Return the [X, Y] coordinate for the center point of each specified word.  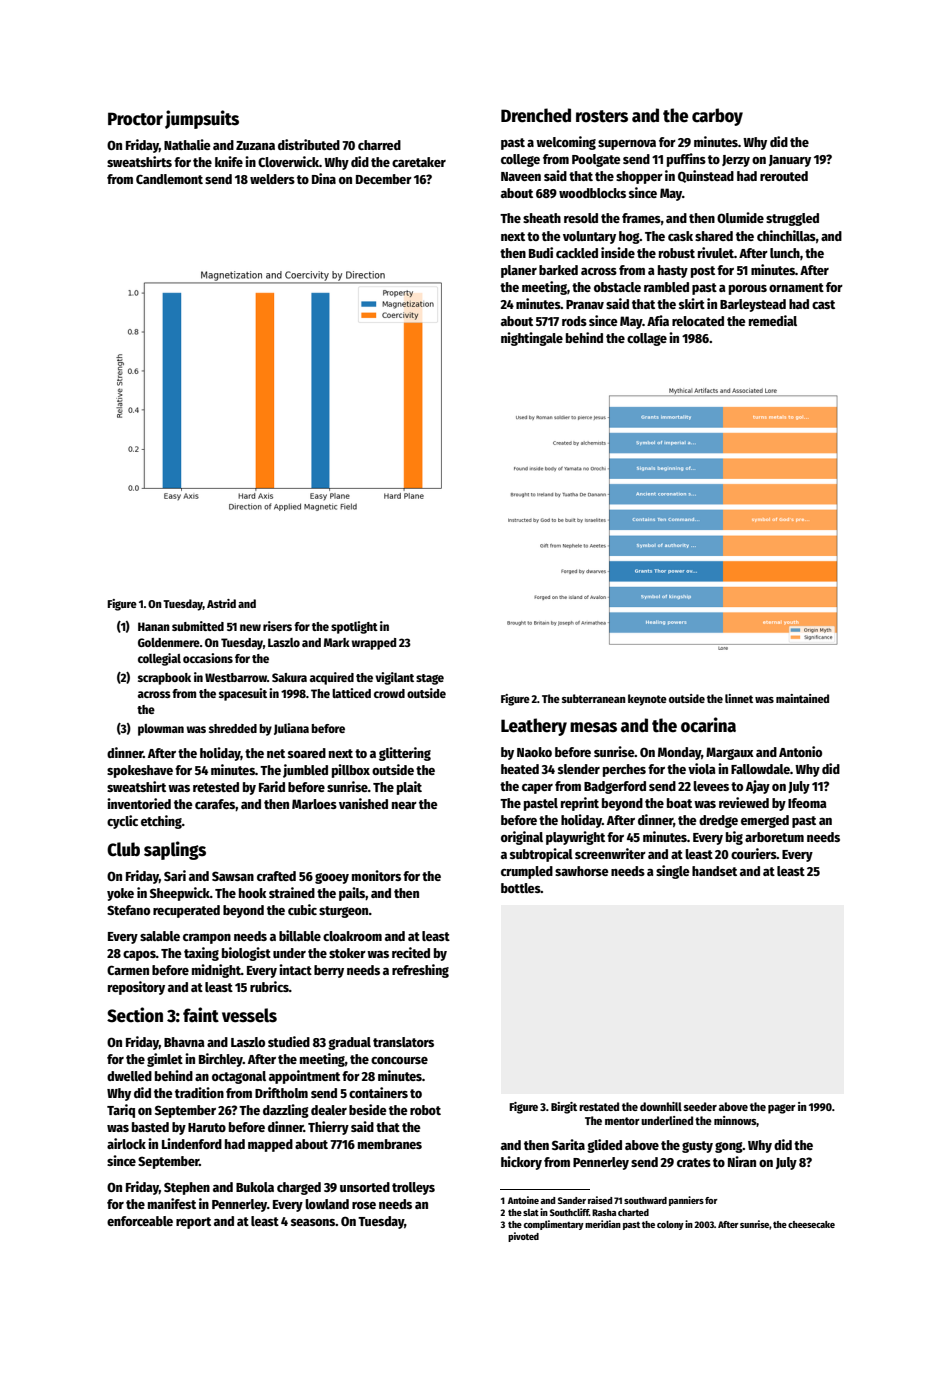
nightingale [532, 339]
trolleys [413, 1188]
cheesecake [811, 1224]
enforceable [140, 1221]
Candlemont [169, 179]
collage [647, 339]
